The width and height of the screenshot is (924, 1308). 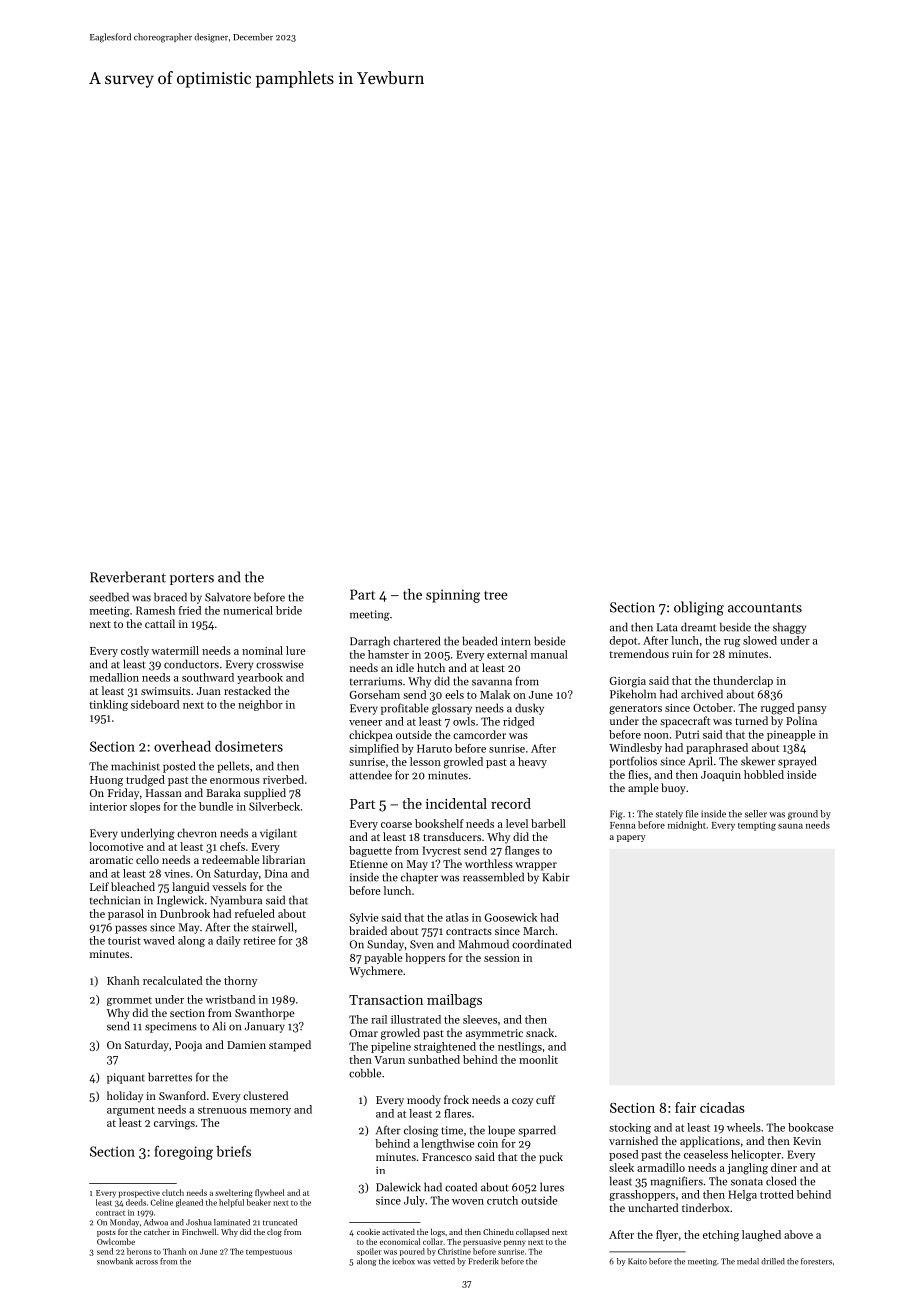 I want to click on Reverberant, so click(x=128, y=577).
